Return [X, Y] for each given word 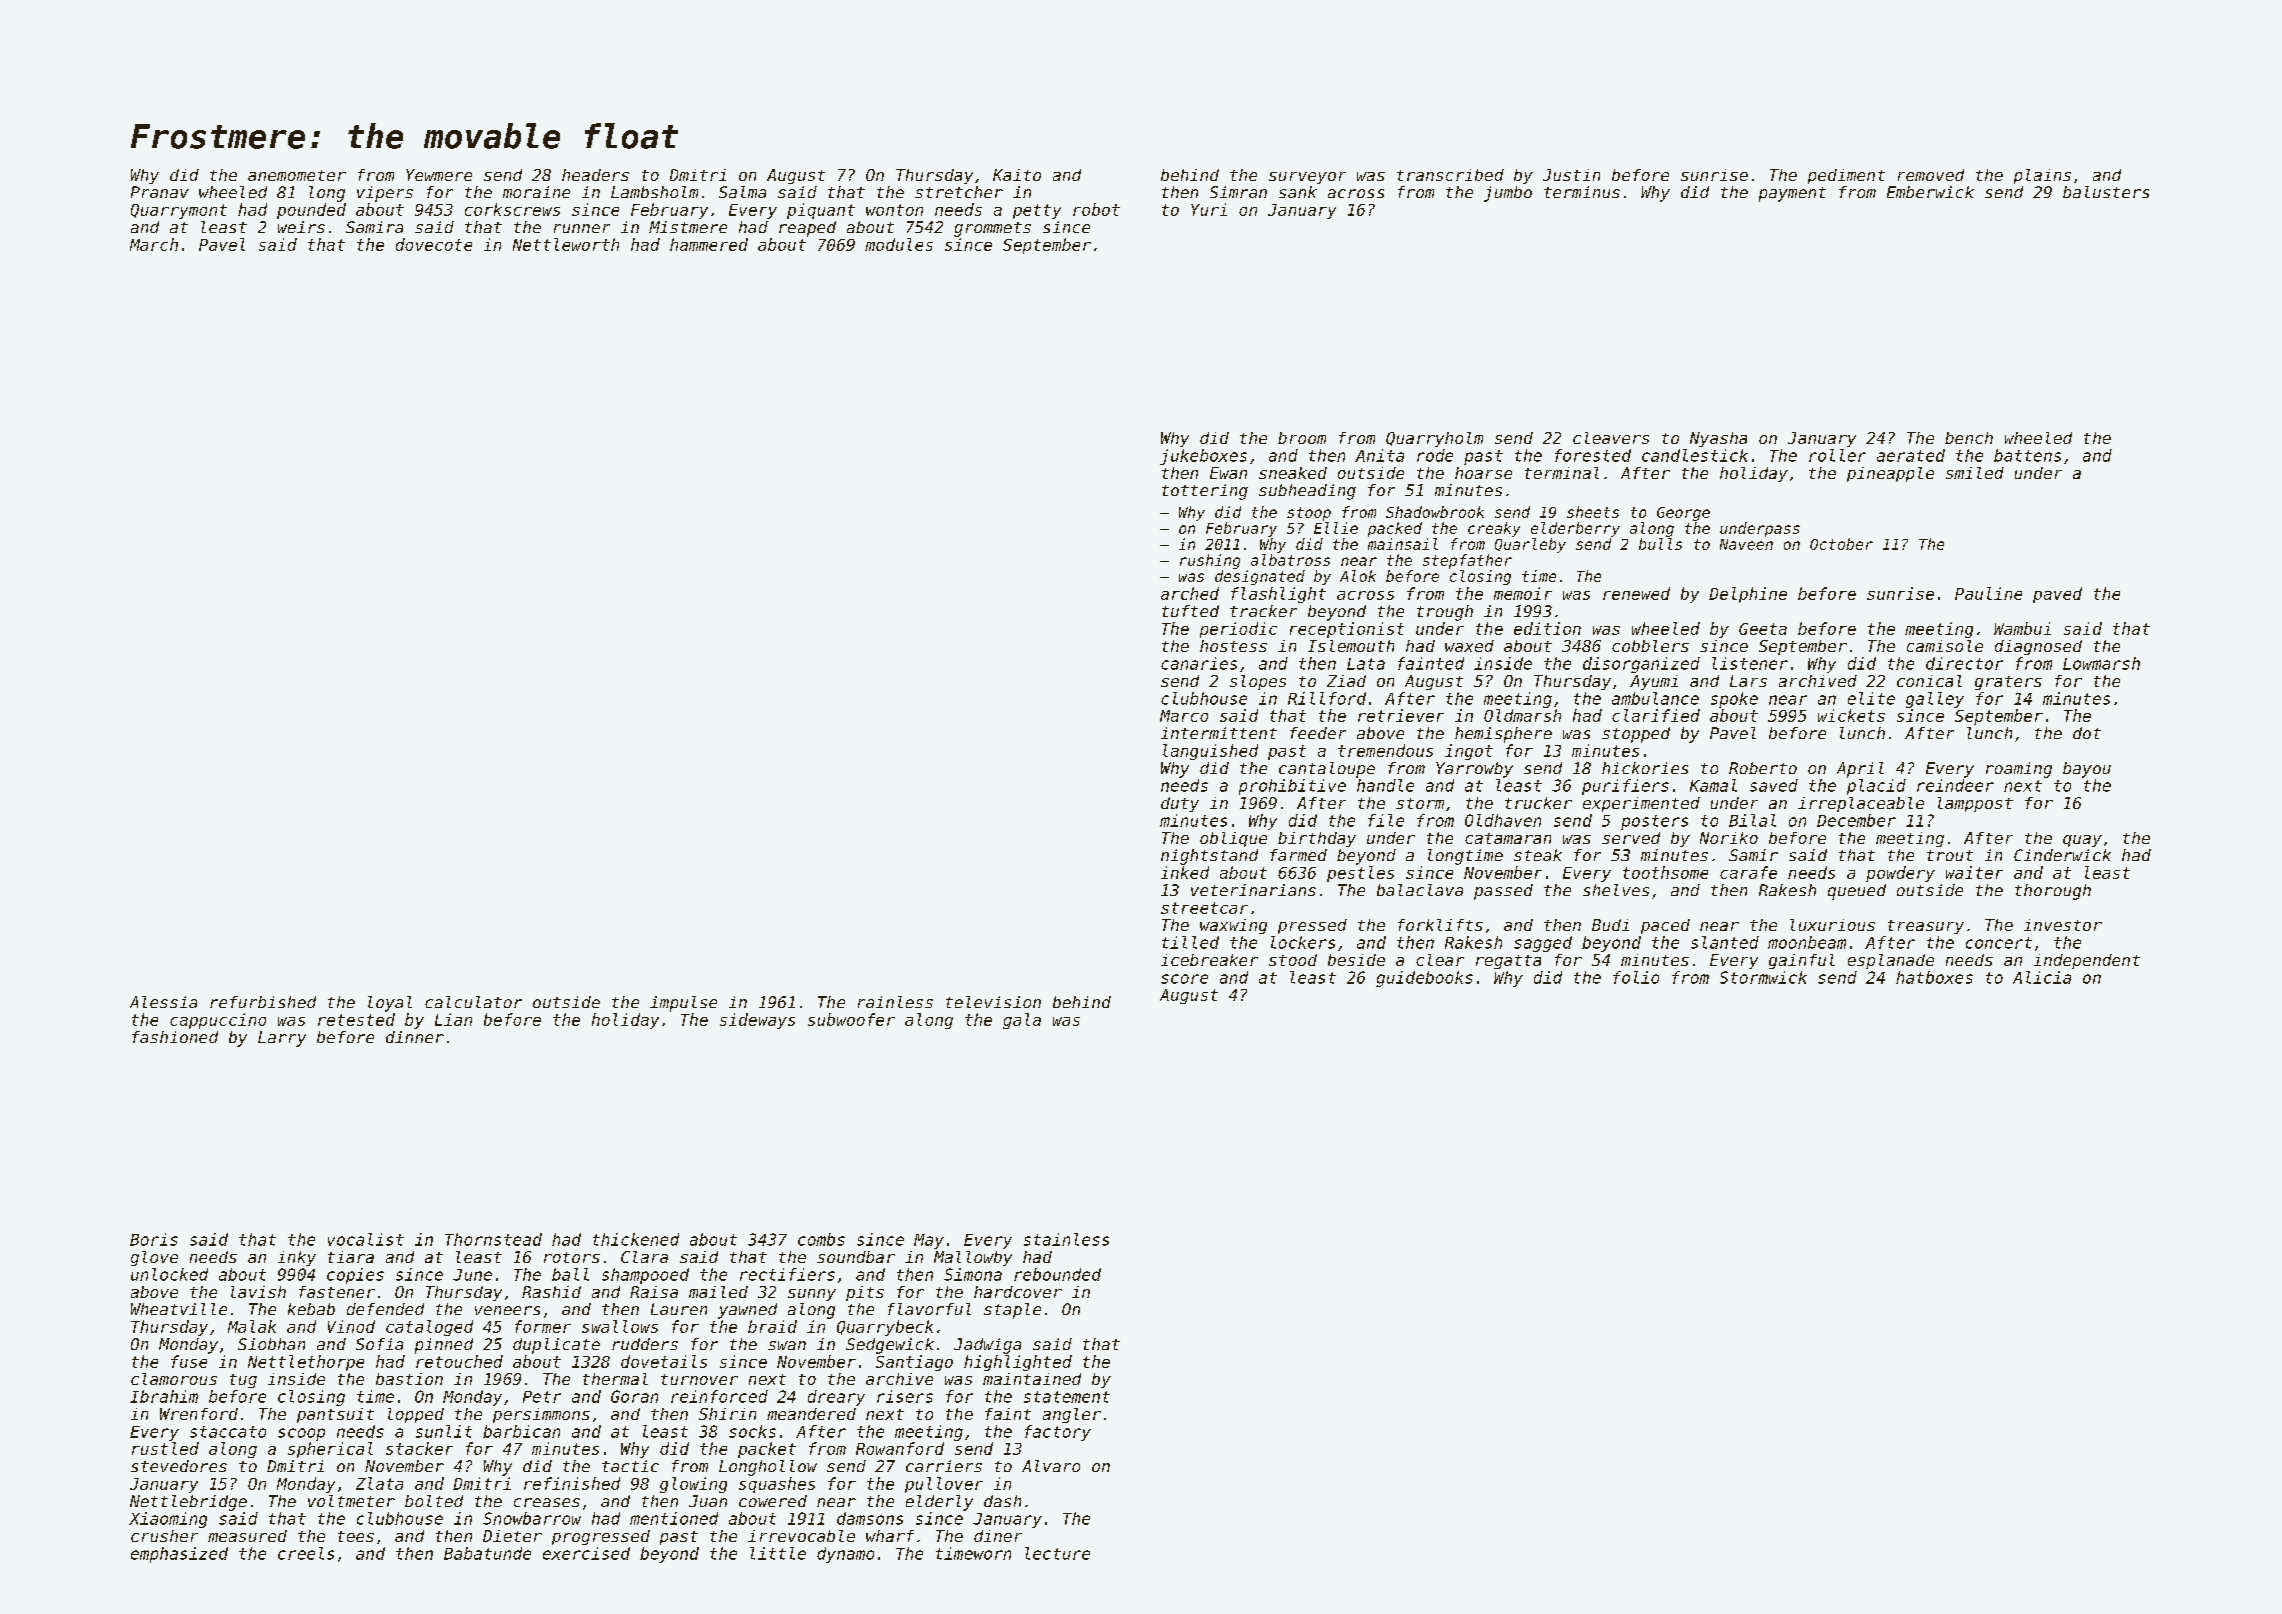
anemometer [297, 175]
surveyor [1307, 178]
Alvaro [1051, 1466]
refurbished [263, 1002]
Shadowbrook [1435, 512]
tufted [1190, 611]
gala [1022, 1021]
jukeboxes [1203, 457]
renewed [1636, 593]
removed [1931, 175]
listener [1750, 663]
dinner [415, 1037]
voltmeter [351, 1501]
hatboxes [1934, 977]
